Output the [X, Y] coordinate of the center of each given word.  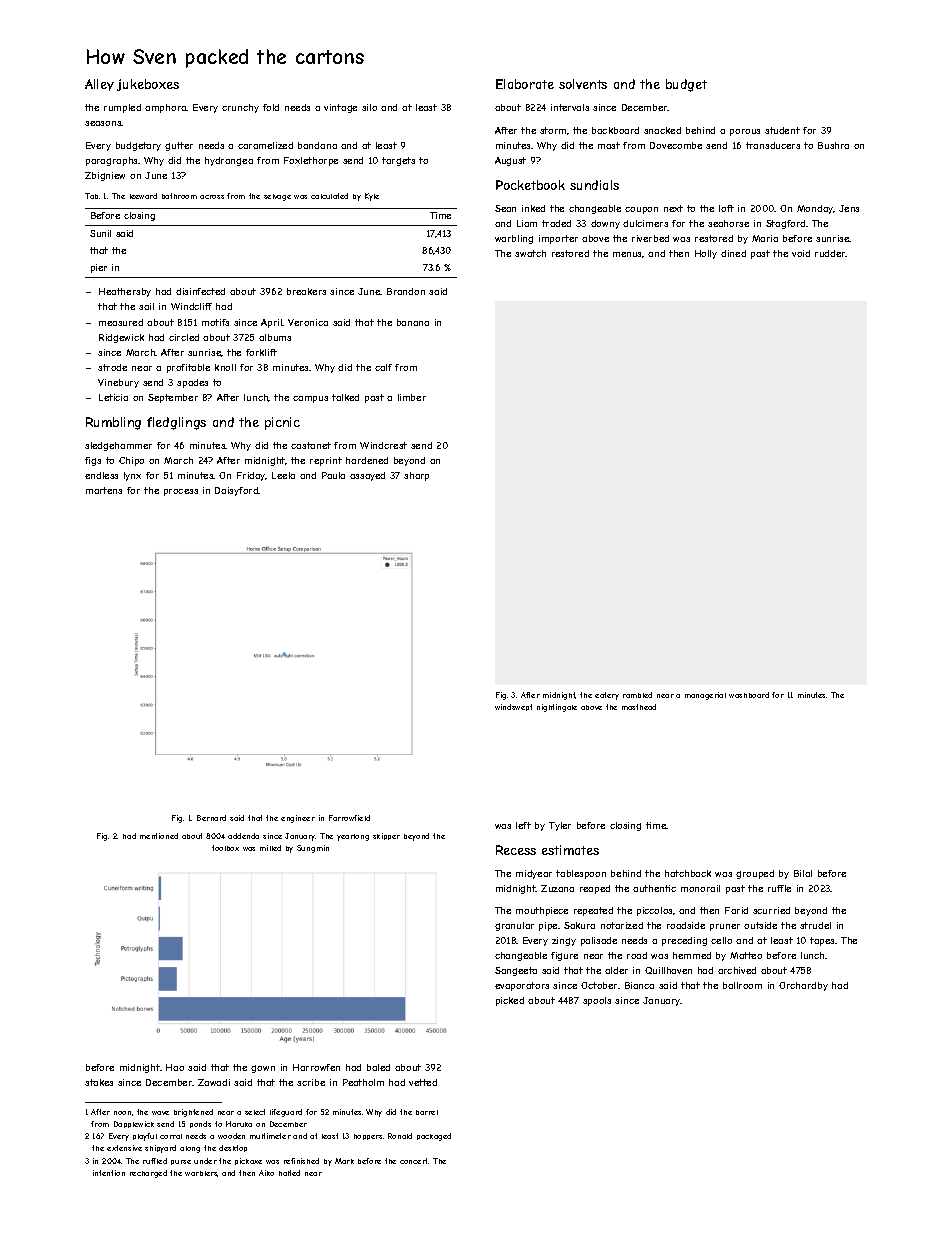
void [801, 253]
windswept [513, 707]
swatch [530, 253]
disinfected [200, 291]
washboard [749, 695]
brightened [193, 1113]
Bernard [211, 818]
